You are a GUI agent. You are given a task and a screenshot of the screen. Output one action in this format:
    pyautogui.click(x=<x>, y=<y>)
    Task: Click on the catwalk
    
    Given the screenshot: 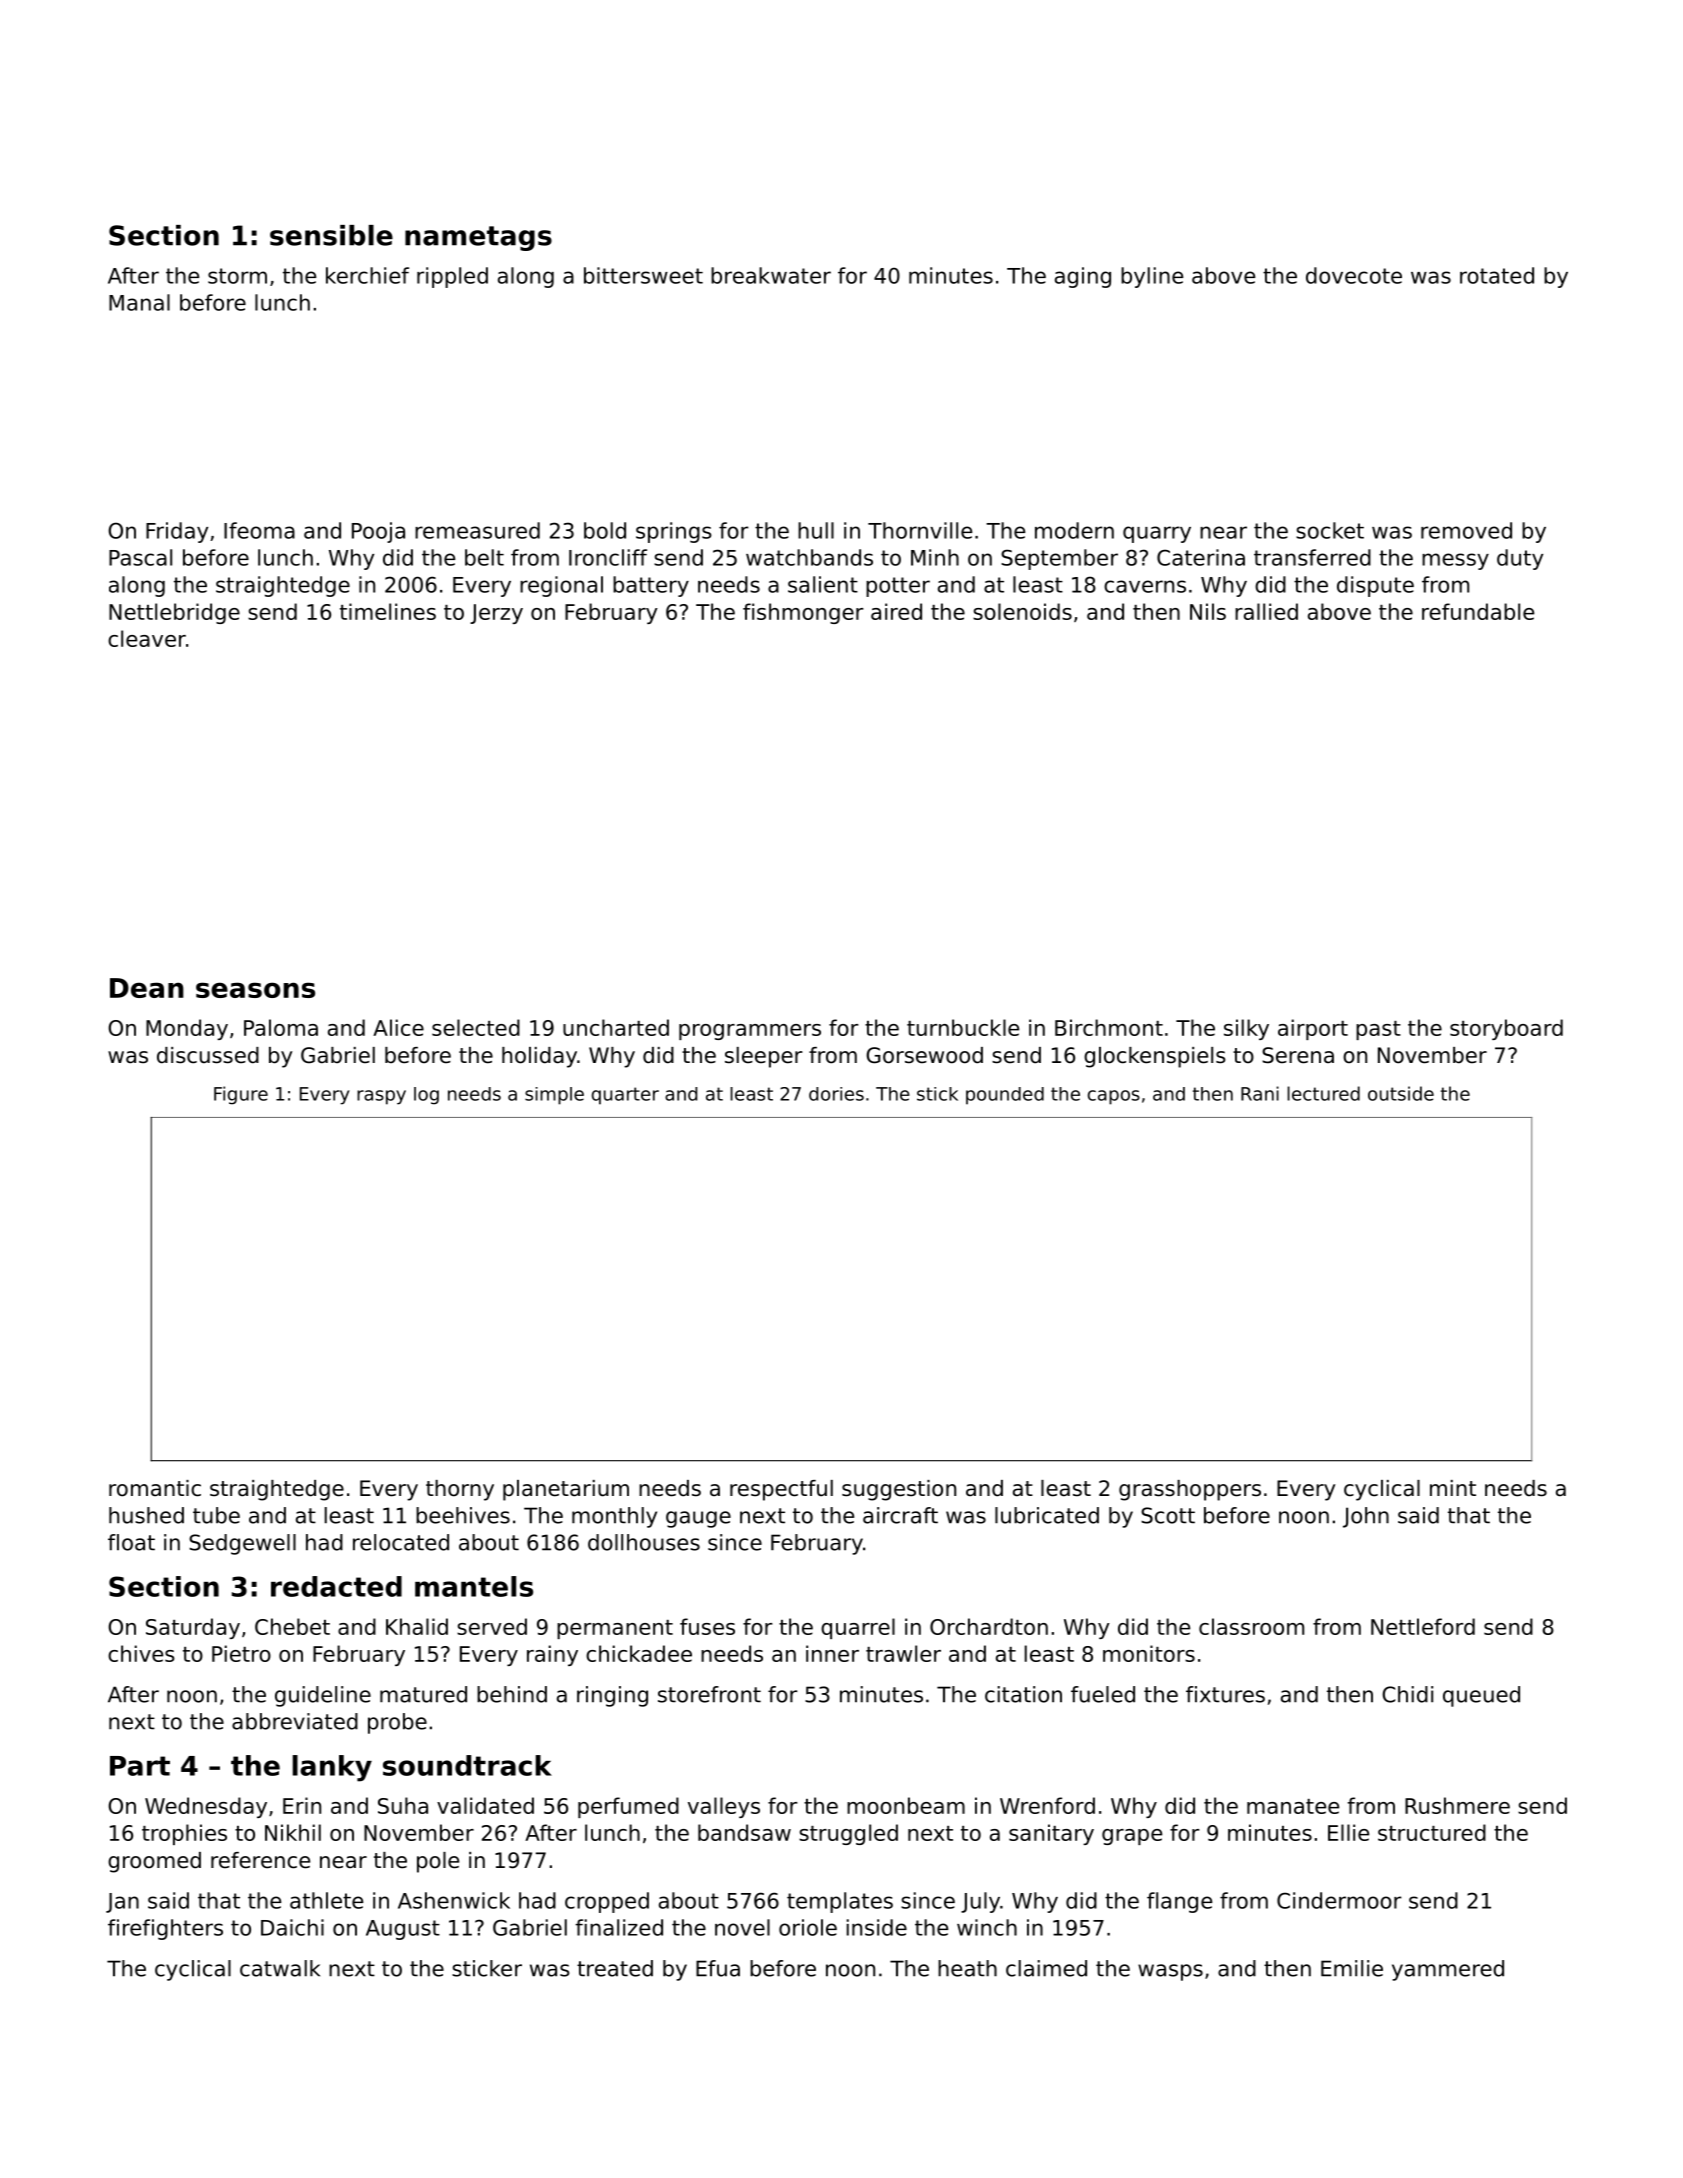 What is the action you would take?
    pyautogui.click(x=280, y=1968)
